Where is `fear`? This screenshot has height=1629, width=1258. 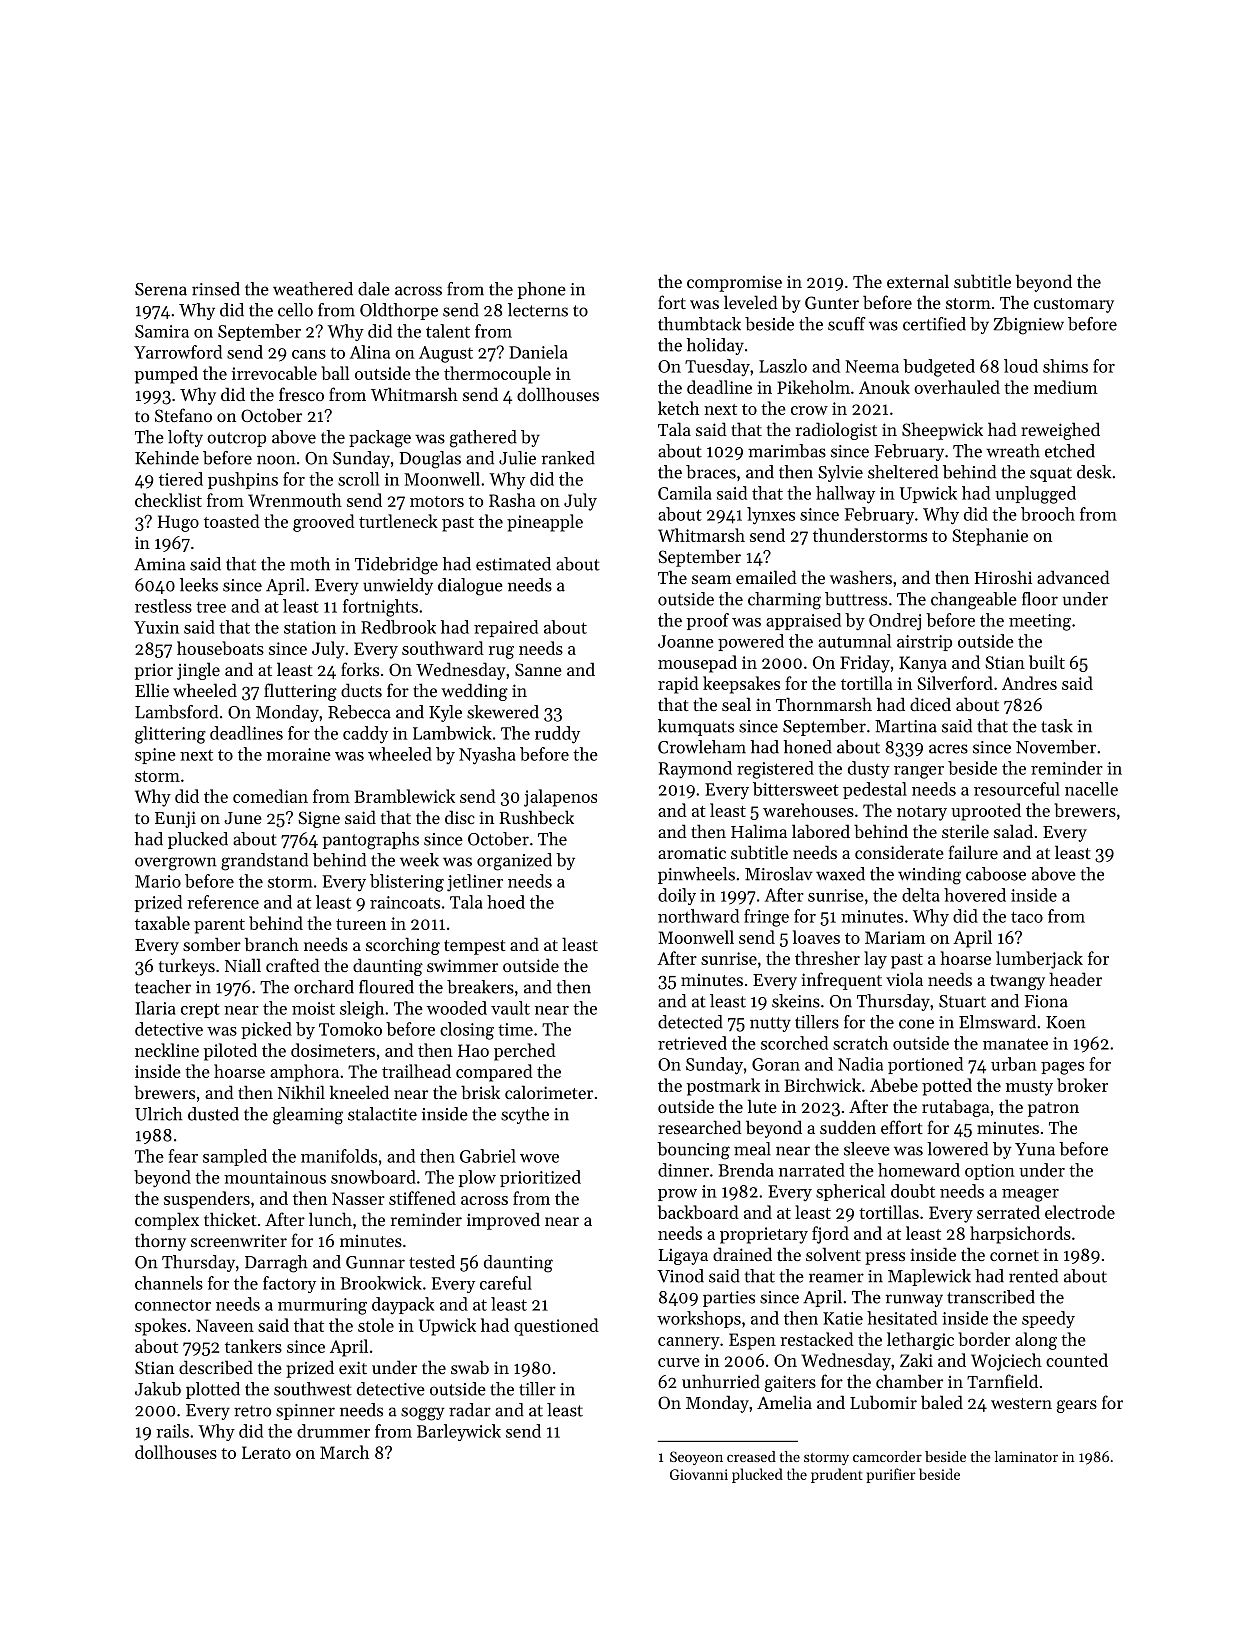 fear is located at coordinates (183, 1156).
